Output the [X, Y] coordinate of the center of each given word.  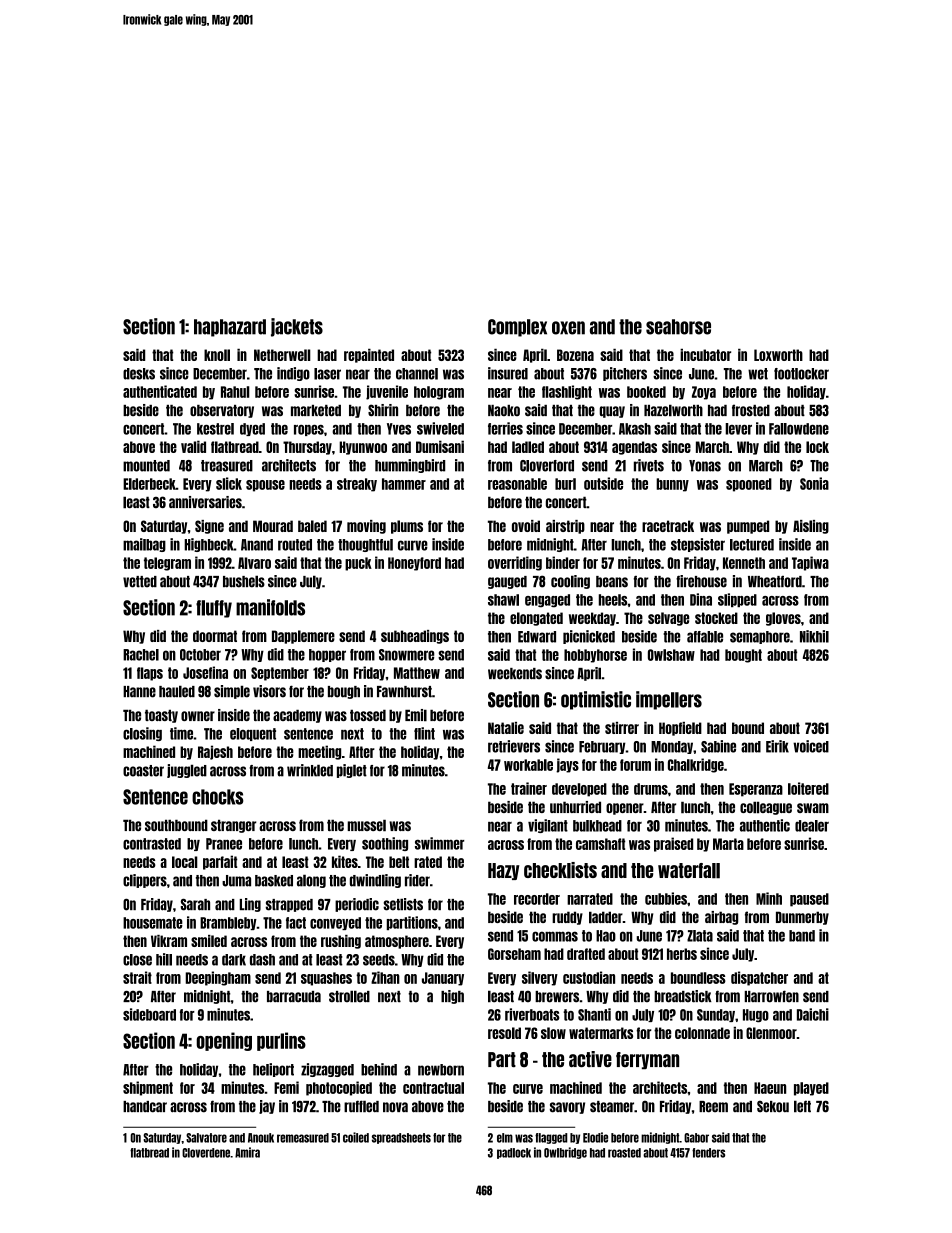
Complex [517, 328]
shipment [148, 1088]
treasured [227, 466]
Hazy [503, 871]
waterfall [689, 871]
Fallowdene [799, 429]
